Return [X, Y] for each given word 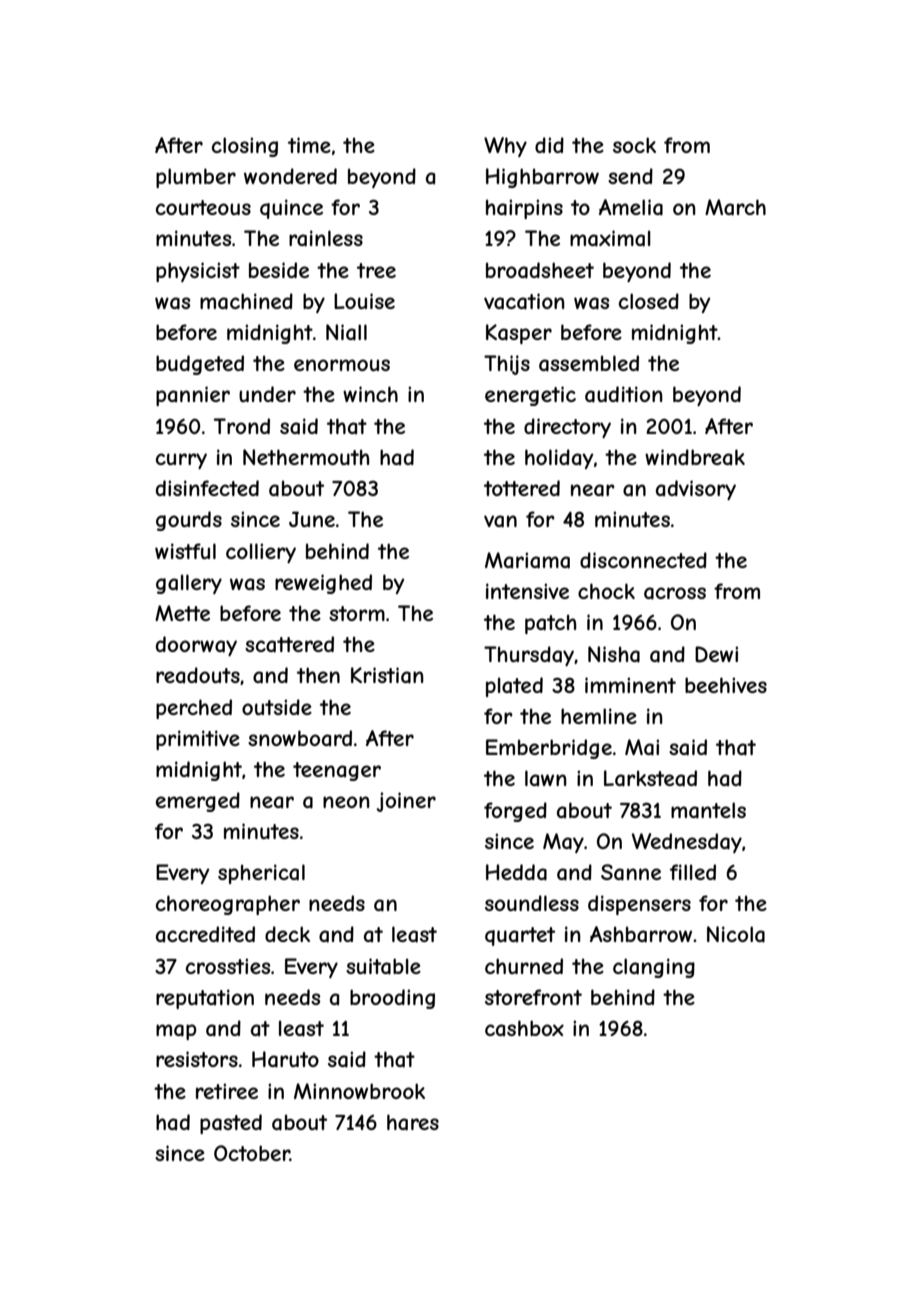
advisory [696, 490]
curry [181, 461]
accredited [205, 934]
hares [413, 1122]
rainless [326, 238]
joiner [406, 802]
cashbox [524, 1028]
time [309, 145]
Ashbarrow [641, 934]
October [252, 1153]
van [500, 521]
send [630, 176]
